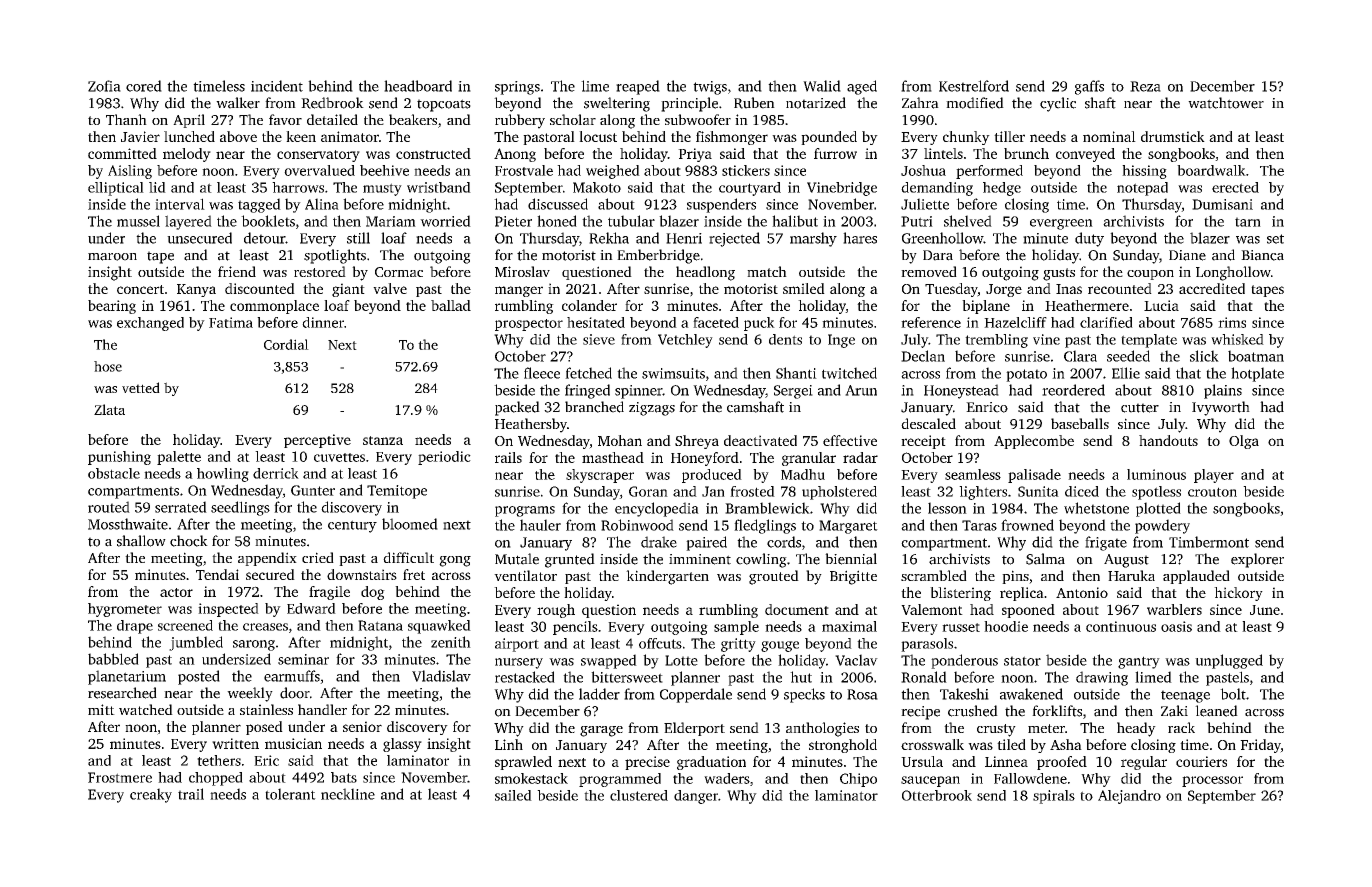 The height and width of the screenshot is (887, 1372). I want to click on Otterbrook, so click(937, 795).
